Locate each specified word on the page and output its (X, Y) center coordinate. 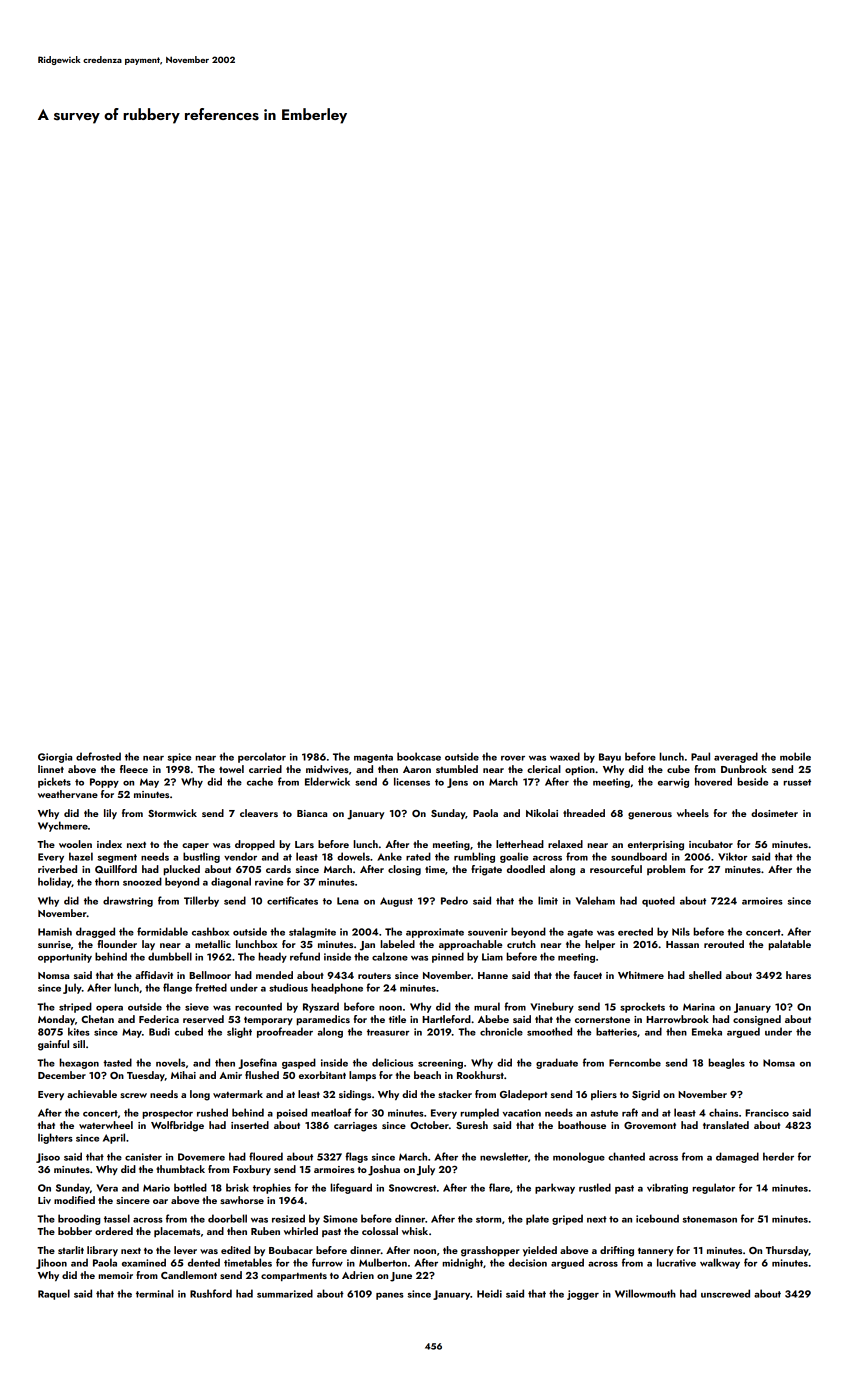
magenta (373, 758)
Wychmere (63, 826)
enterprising (656, 846)
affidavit (154, 975)
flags (356, 1157)
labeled (397, 944)
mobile (795, 756)
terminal (155, 1293)
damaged (737, 1157)
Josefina (257, 1063)
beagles (726, 1063)
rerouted (724, 944)
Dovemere (201, 1157)
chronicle (501, 1031)
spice (179, 758)
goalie (514, 857)
